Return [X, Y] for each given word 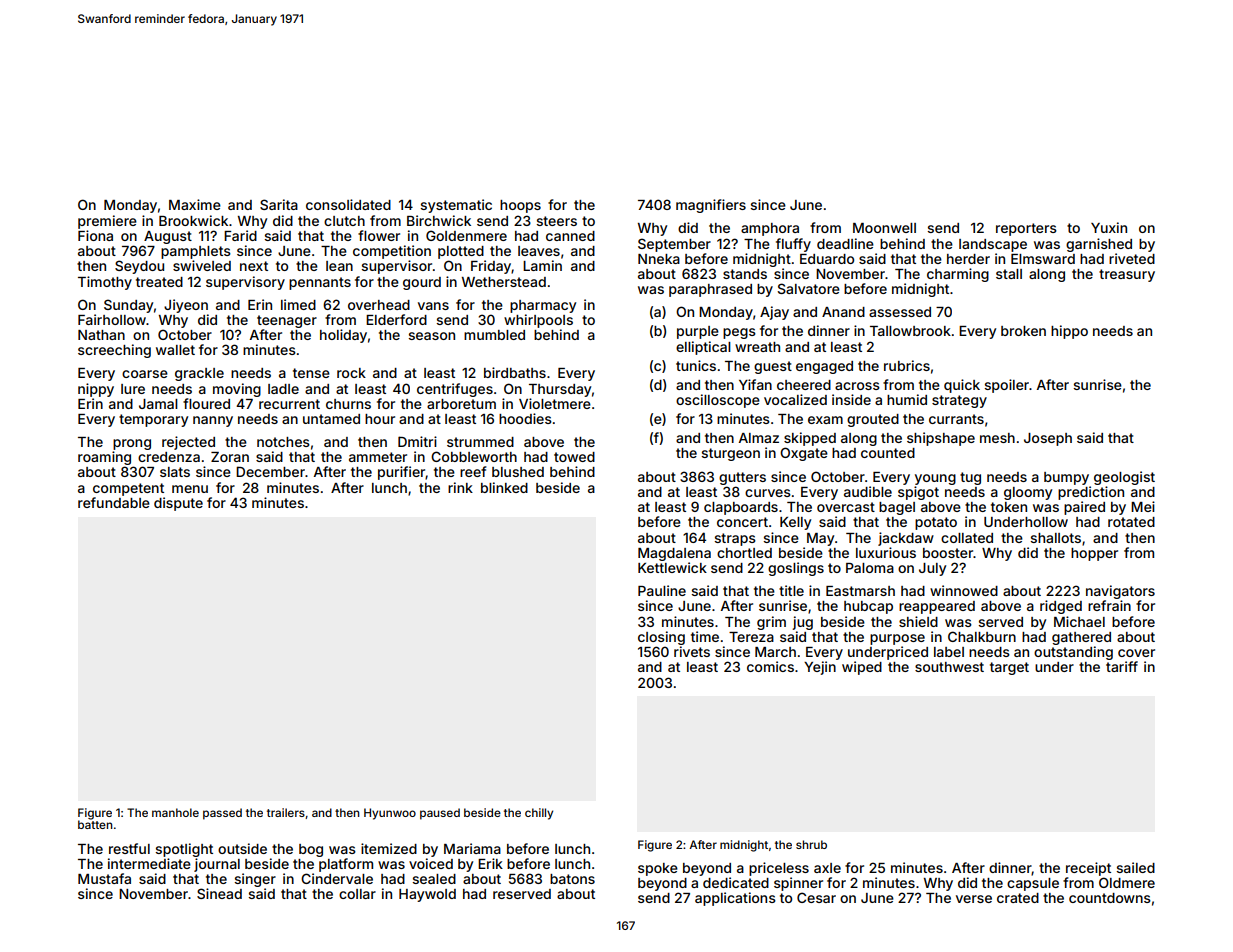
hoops [520, 206]
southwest [949, 667]
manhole [175, 812]
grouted [873, 420]
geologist [1124, 478]
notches [283, 442]
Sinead [219, 893]
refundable [114, 502]
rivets [692, 651]
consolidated [348, 204]
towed [574, 457]
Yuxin [1109, 227]
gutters [742, 478]
